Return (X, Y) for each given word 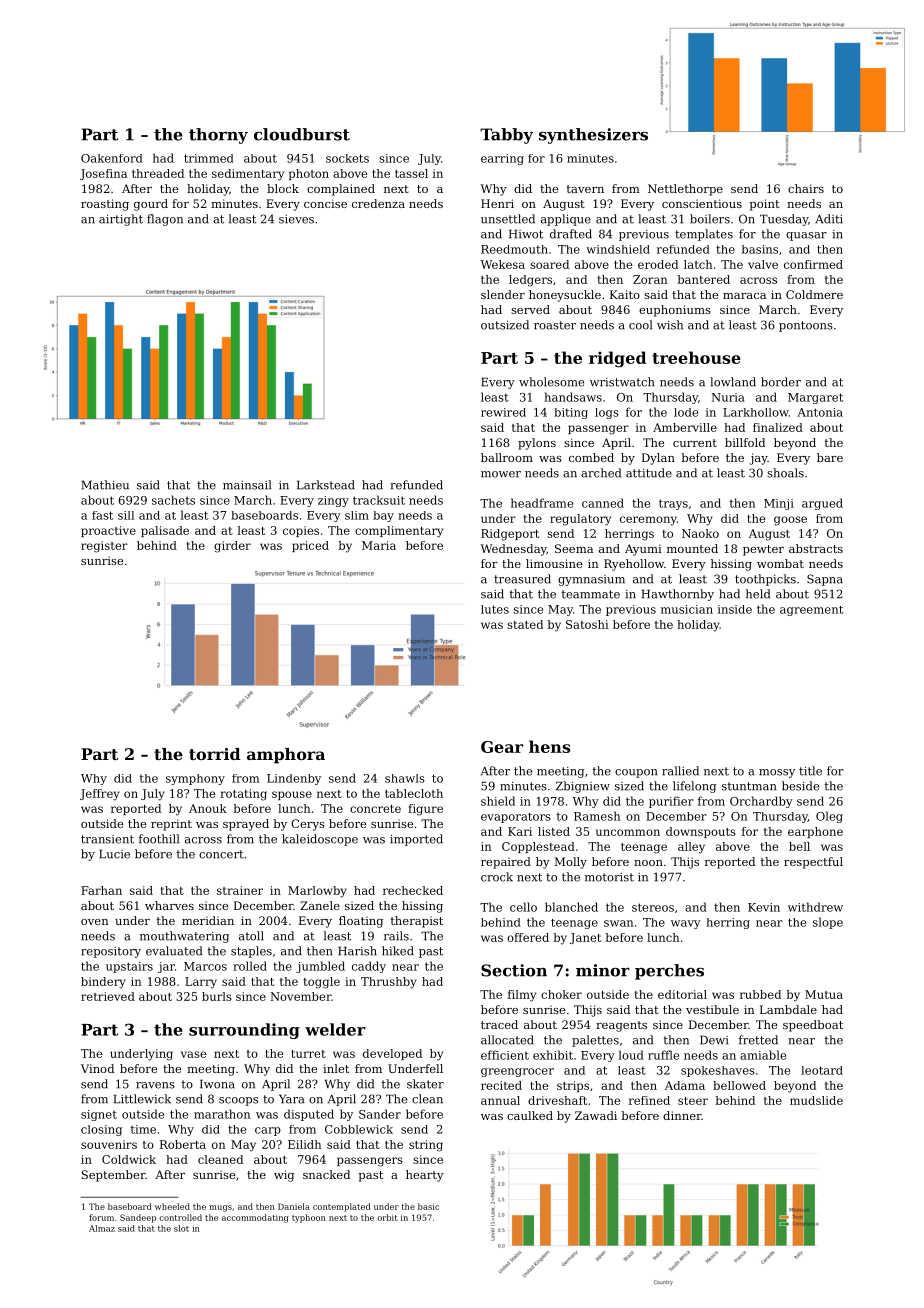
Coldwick (129, 1159)
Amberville (685, 427)
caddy (369, 967)
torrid (215, 754)
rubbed (760, 994)
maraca (744, 296)
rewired (503, 412)
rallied (680, 771)
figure (425, 810)
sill (126, 515)
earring (502, 159)
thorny (218, 136)
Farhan (101, 890)
